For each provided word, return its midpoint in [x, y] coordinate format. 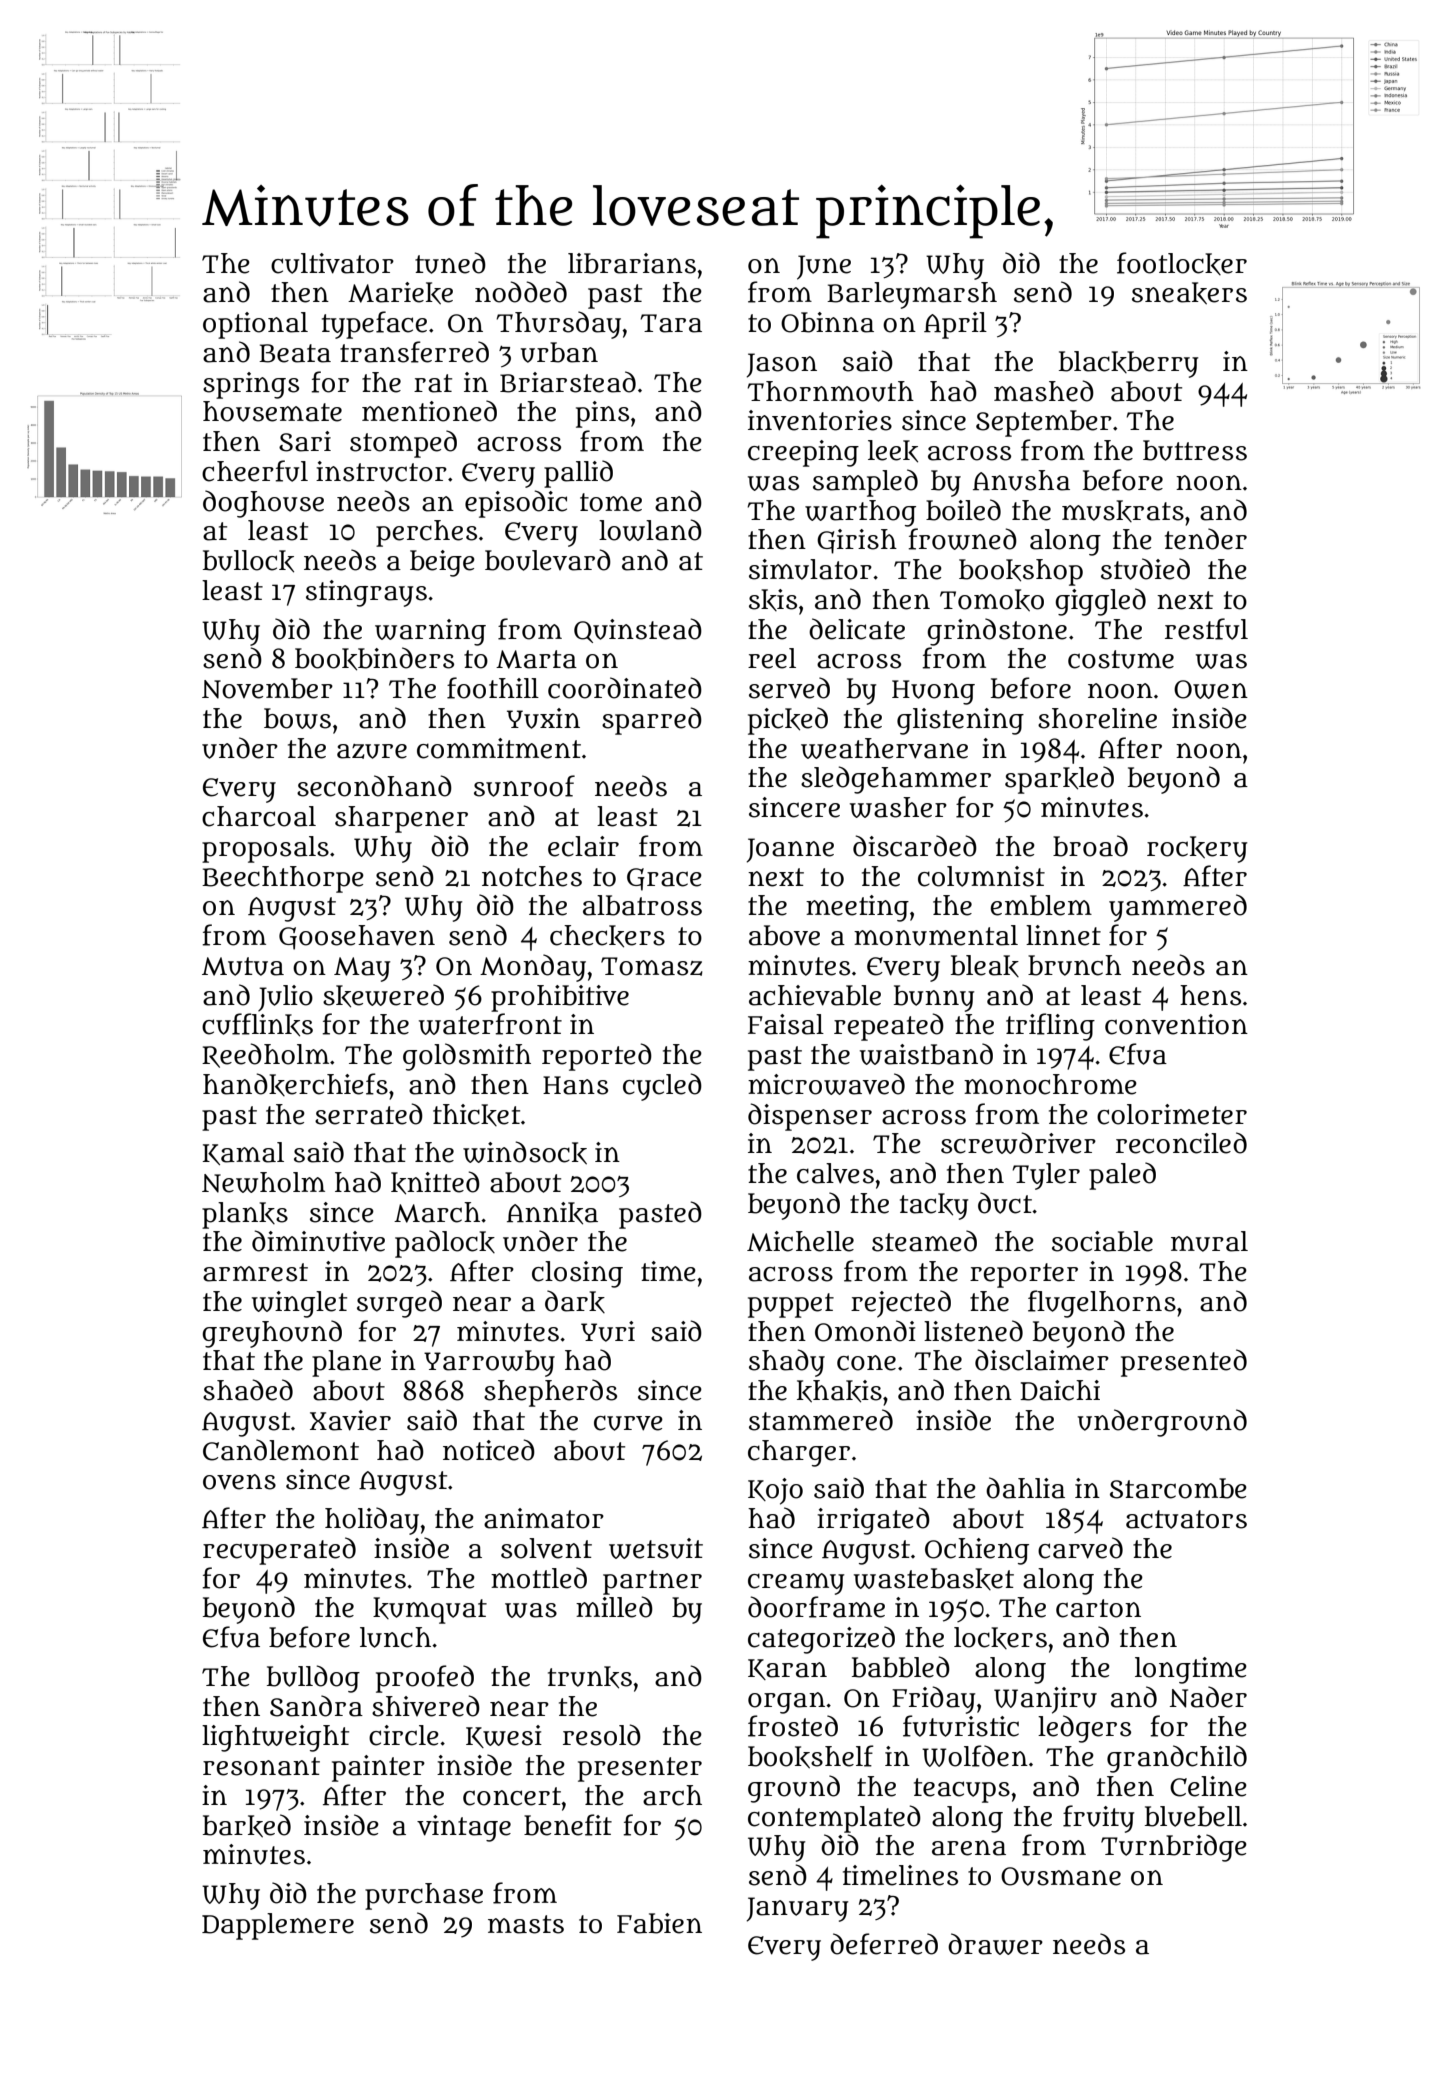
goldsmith [467, 1057]
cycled [662, 1087]
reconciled [1181, 1143]
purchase [424, 1896]
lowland [650, 530]
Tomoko [992, 600]
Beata [295, 353]
